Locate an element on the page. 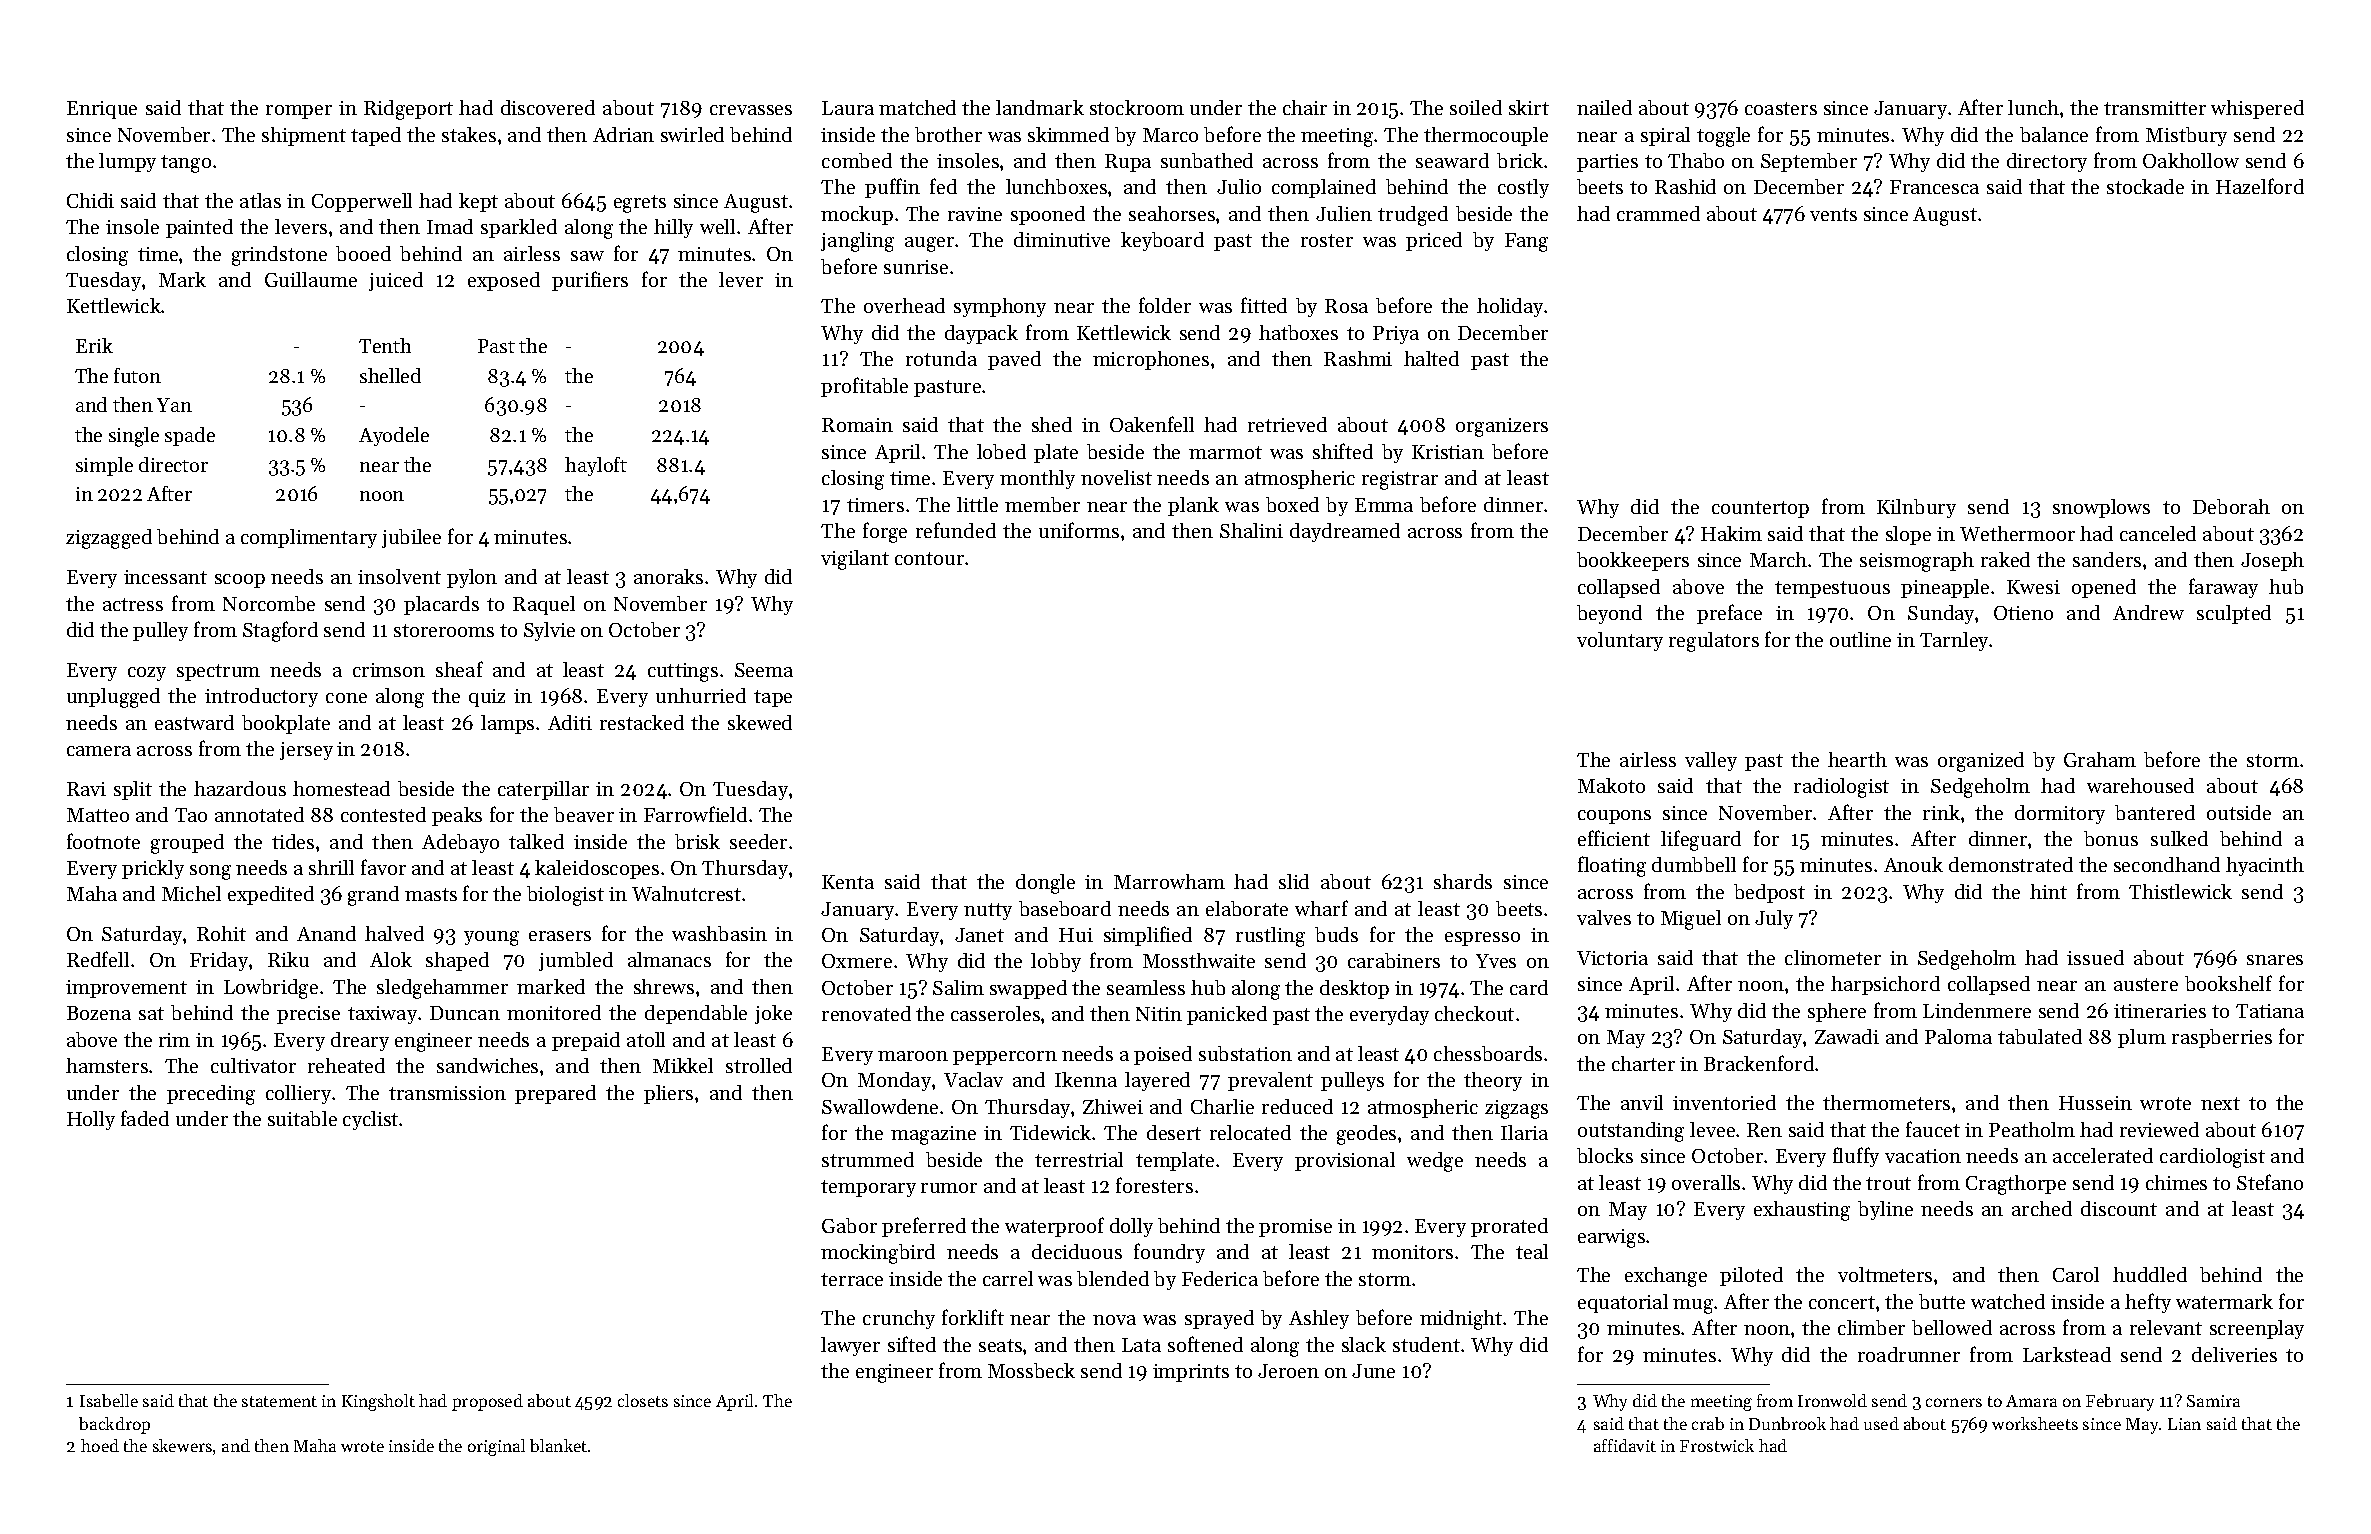 This page has width=2371, height=1534. Lian is located at coordinates (2184, 1424).
